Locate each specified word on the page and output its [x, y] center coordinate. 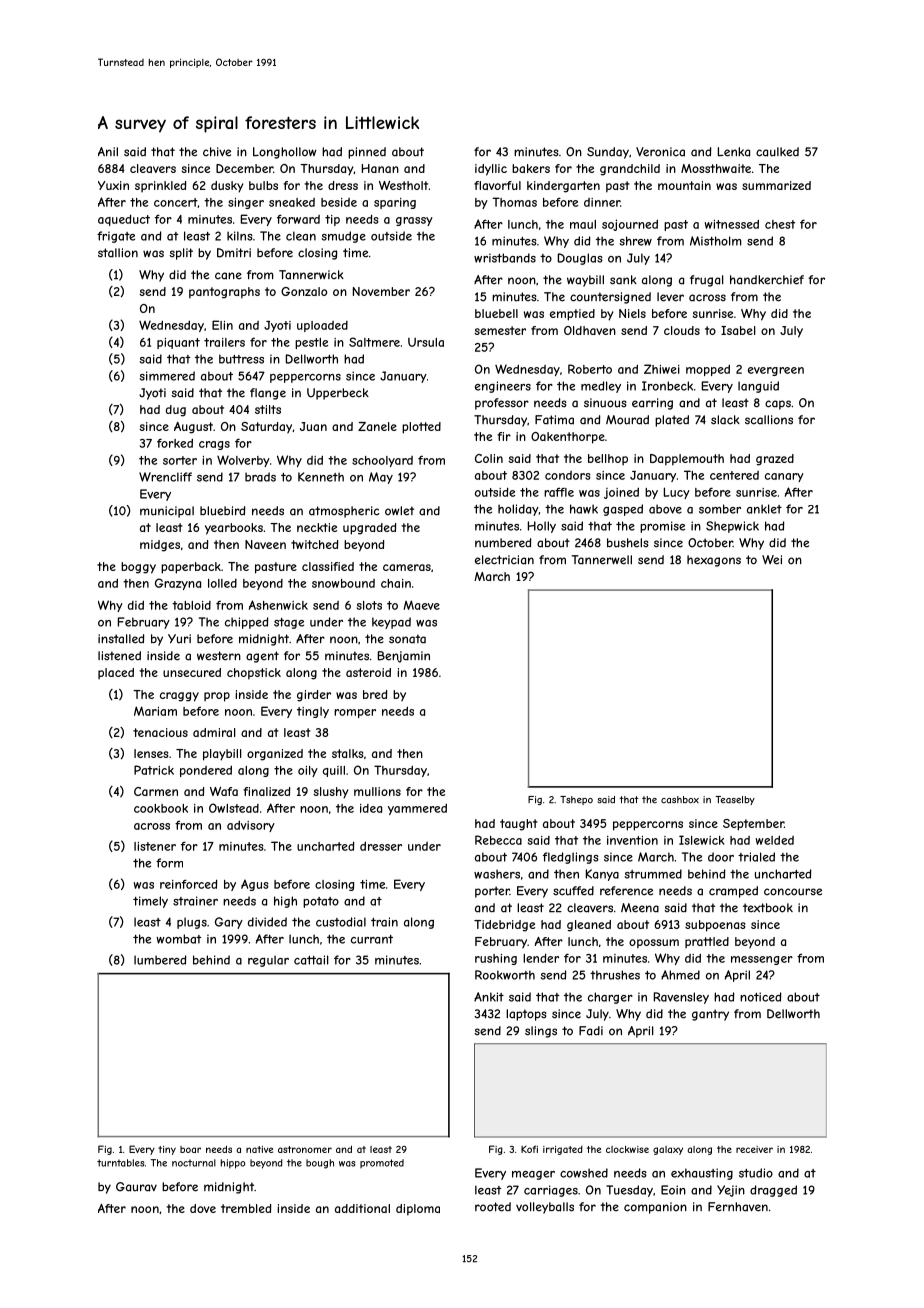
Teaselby [735, 800]
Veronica [660, 152]
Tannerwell [602, 560]
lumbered [160, 960]
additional [362, 1208]
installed [121, 639]
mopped [708, 370]
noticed [760, 997]
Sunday [608, 153]
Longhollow [285, 153]
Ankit [489, 997]
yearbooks [234, 529]
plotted [421, 428]
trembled [246, 1208]
